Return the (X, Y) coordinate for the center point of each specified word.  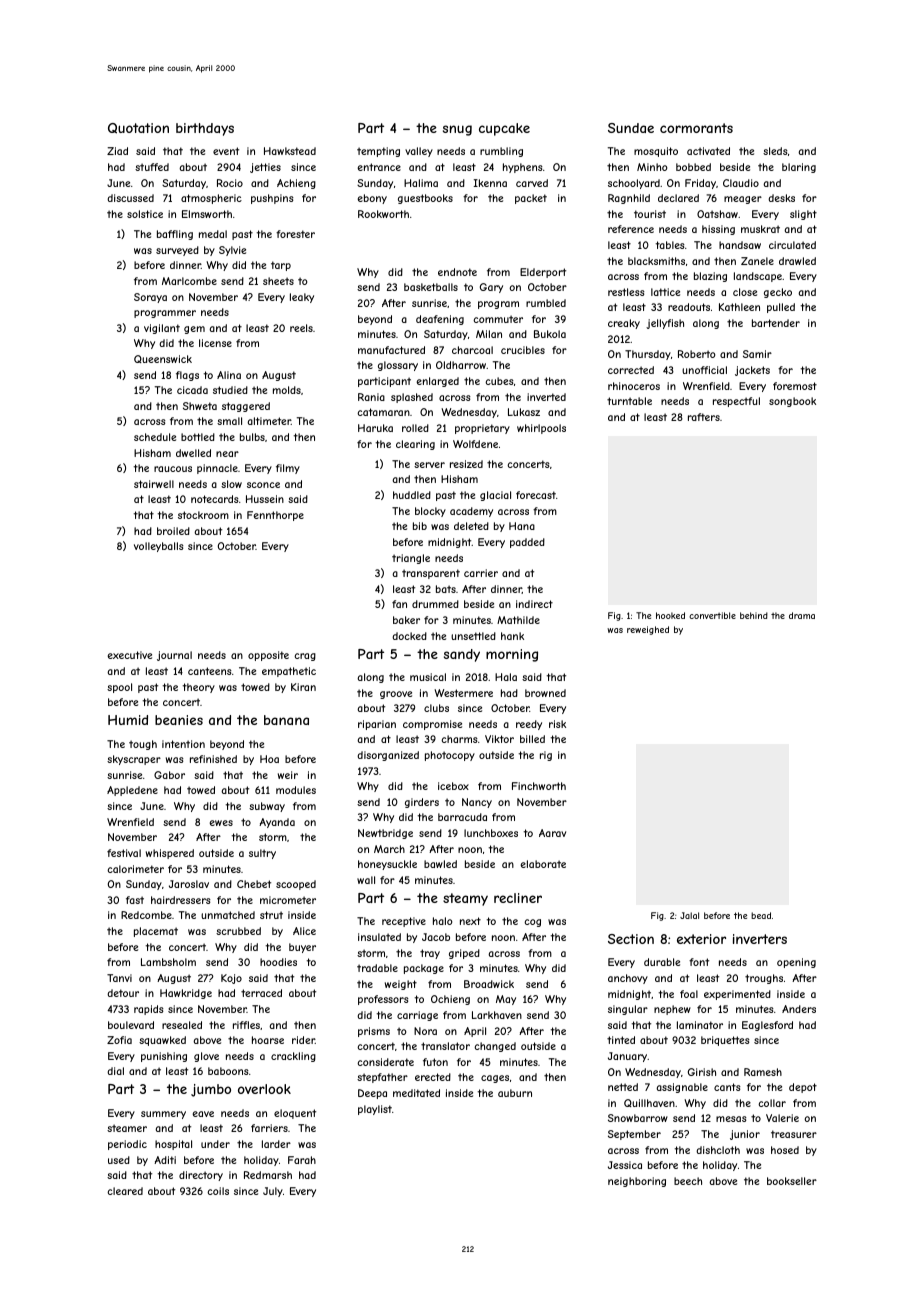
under (215, 1144)
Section (631, 939)
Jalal (689, 915)
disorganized (388, 756)
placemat (156, 932)
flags (187, 376)
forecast (536, 495)
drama (802, 615)
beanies (179, 720)
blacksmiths (656, 261)
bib (420, 526)
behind (754, 615)
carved (532, 183)
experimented (737, 995)
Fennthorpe (275, 516)
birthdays (205, 129)
